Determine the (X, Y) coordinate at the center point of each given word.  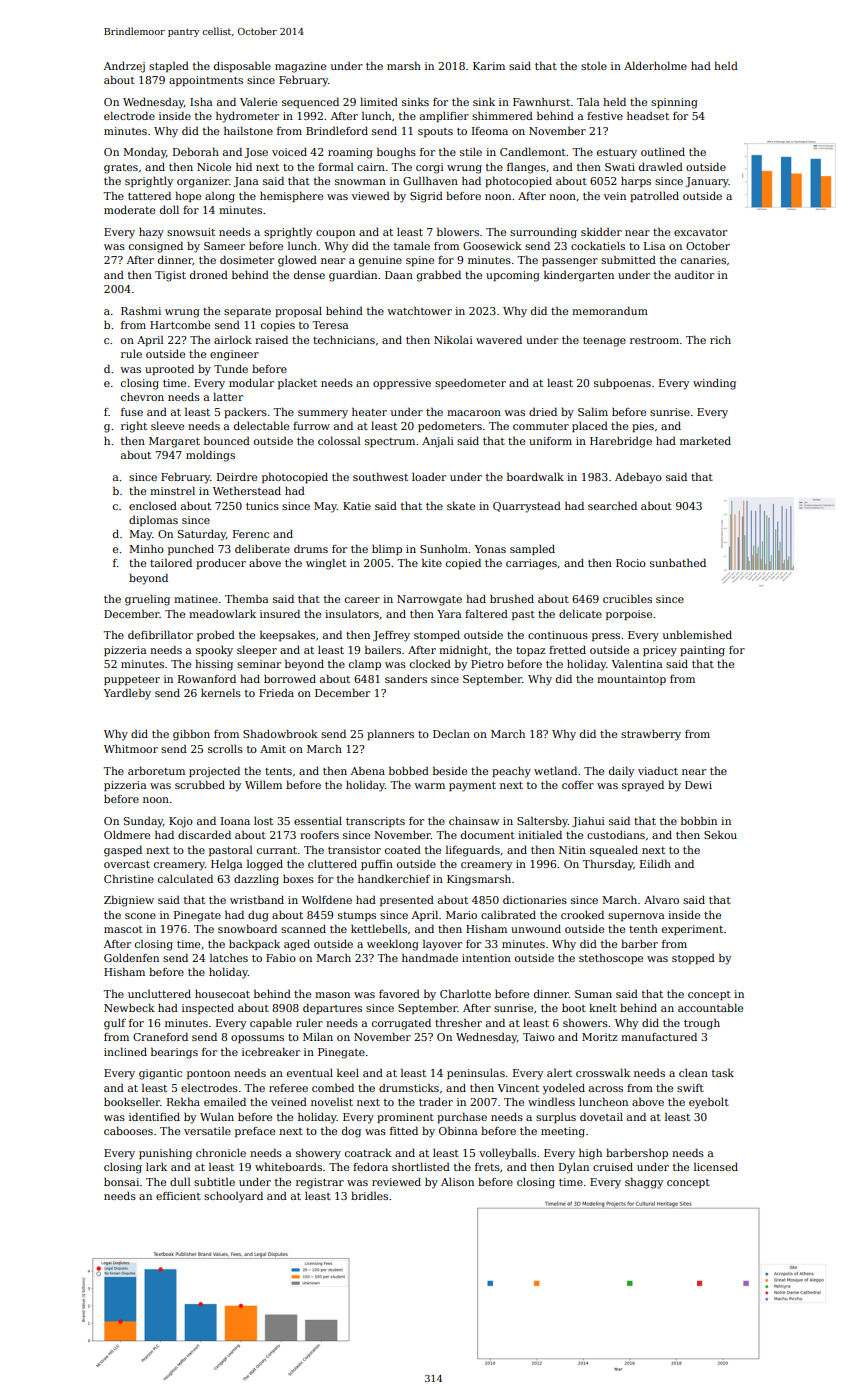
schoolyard (233, 1197)
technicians (344, 340)
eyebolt (709, 1103)
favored (399, 993)
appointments (206, 81)
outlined (663, 151)
